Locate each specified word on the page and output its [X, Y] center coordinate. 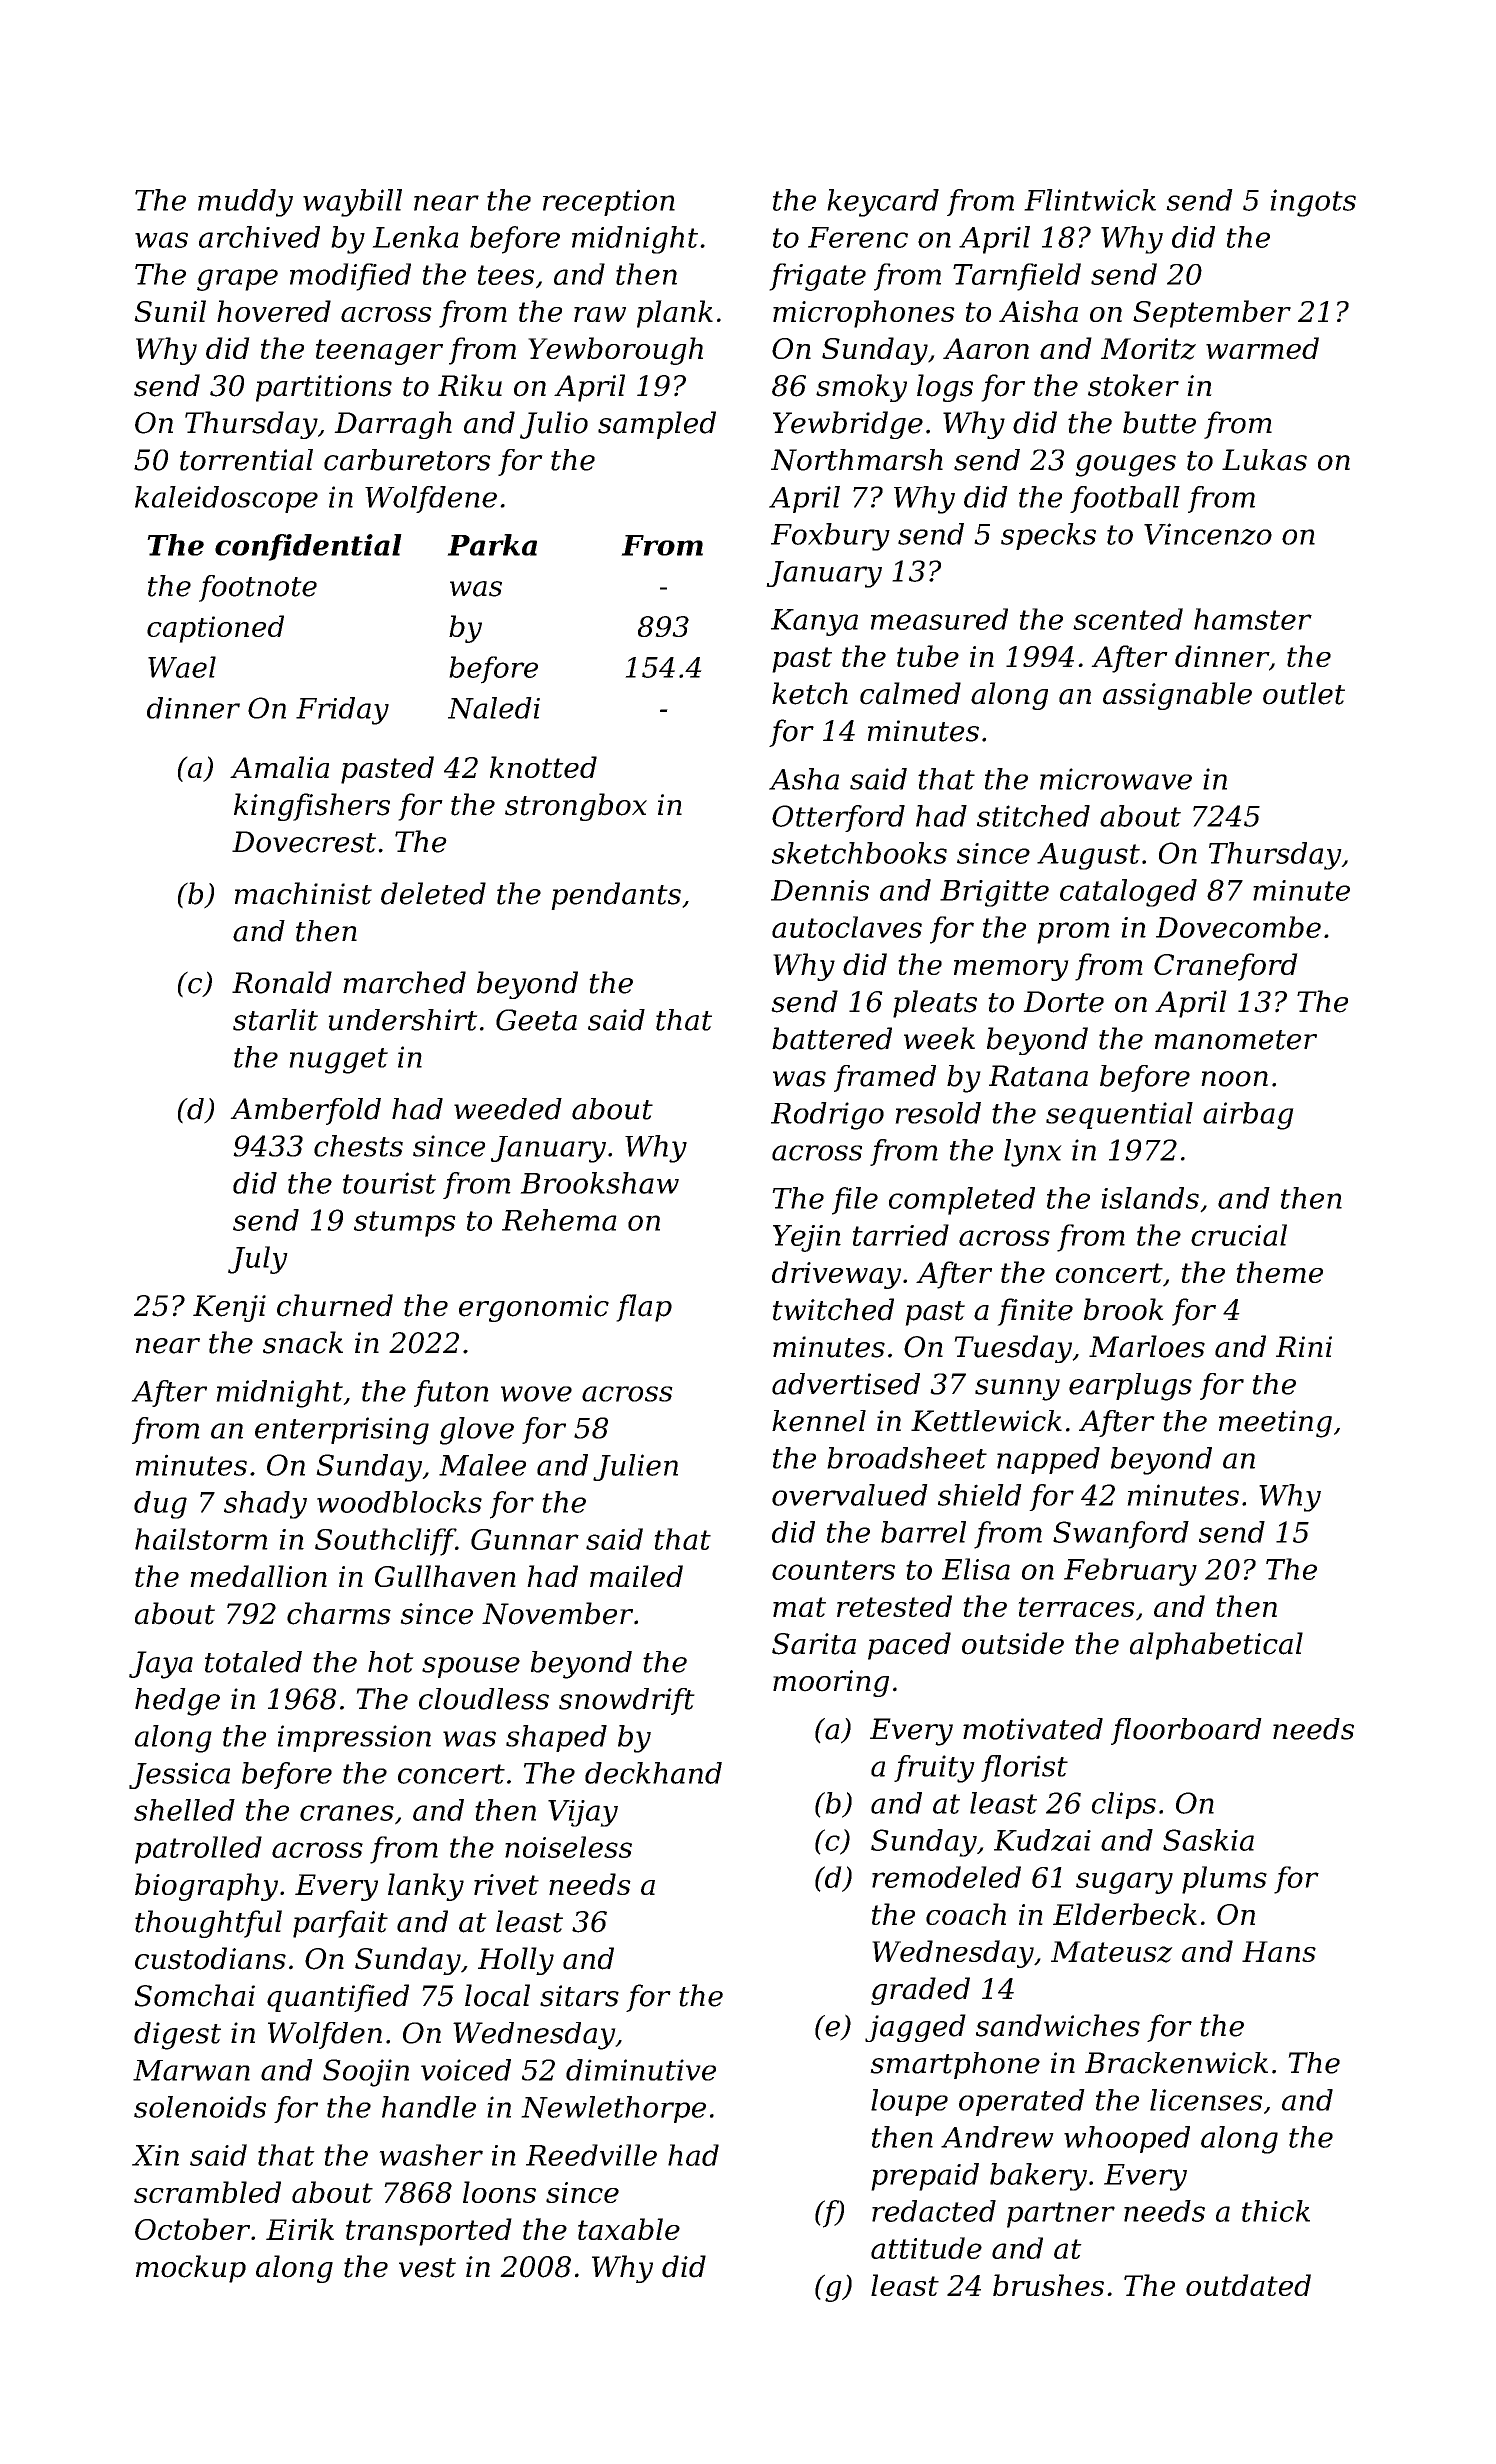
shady [265, 1505]
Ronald [282, 982]
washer [431, 2155]
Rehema [559, 1220]
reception [609, 202]
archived [259, 237]
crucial [1239, 1235]
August [1088, 856]
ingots [1313, 203]
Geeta [536, 1020]
